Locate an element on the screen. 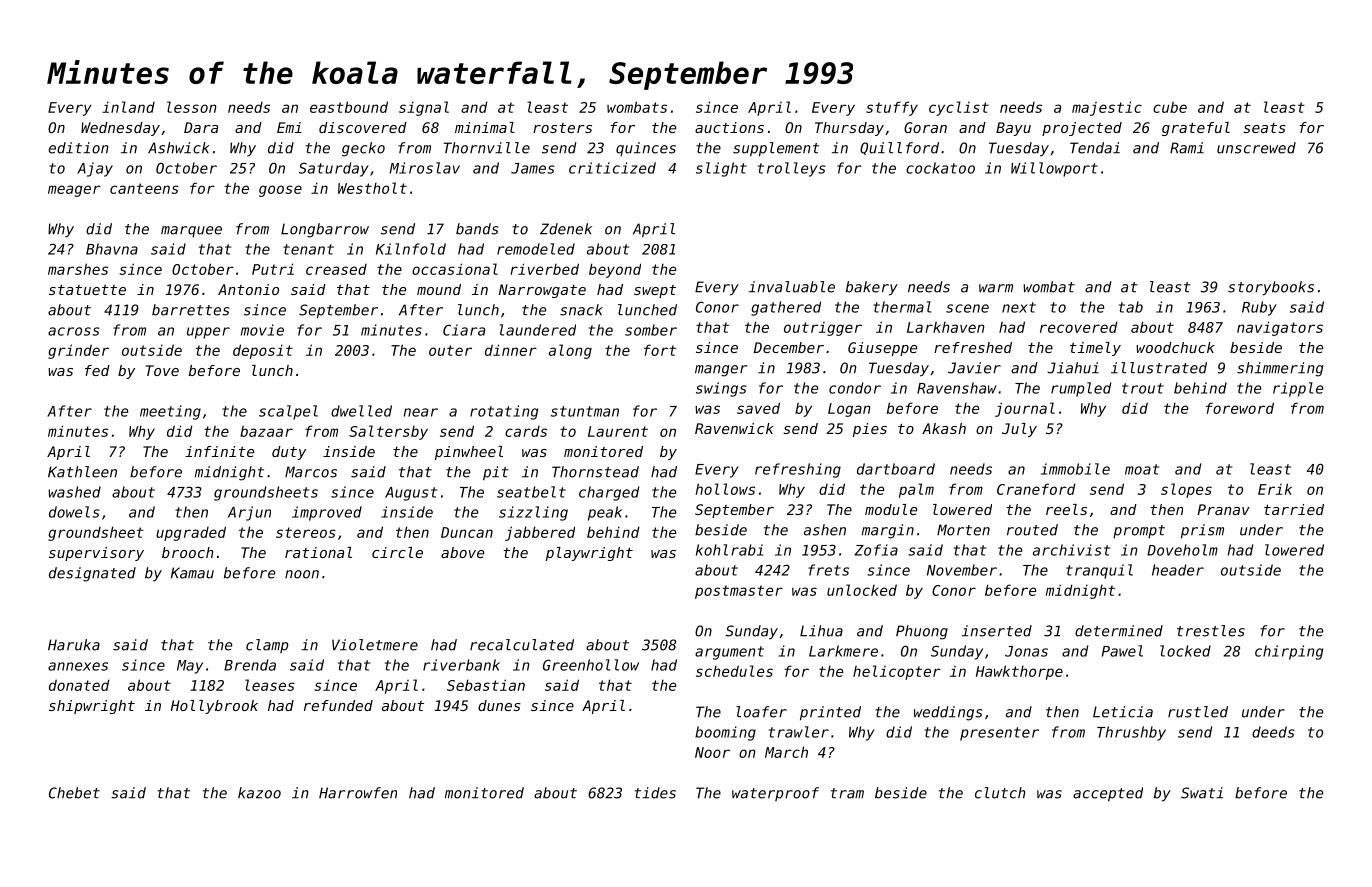 The width and height of the screenshot is (1372, 887). meeting is located at coordinates (170, 412).
